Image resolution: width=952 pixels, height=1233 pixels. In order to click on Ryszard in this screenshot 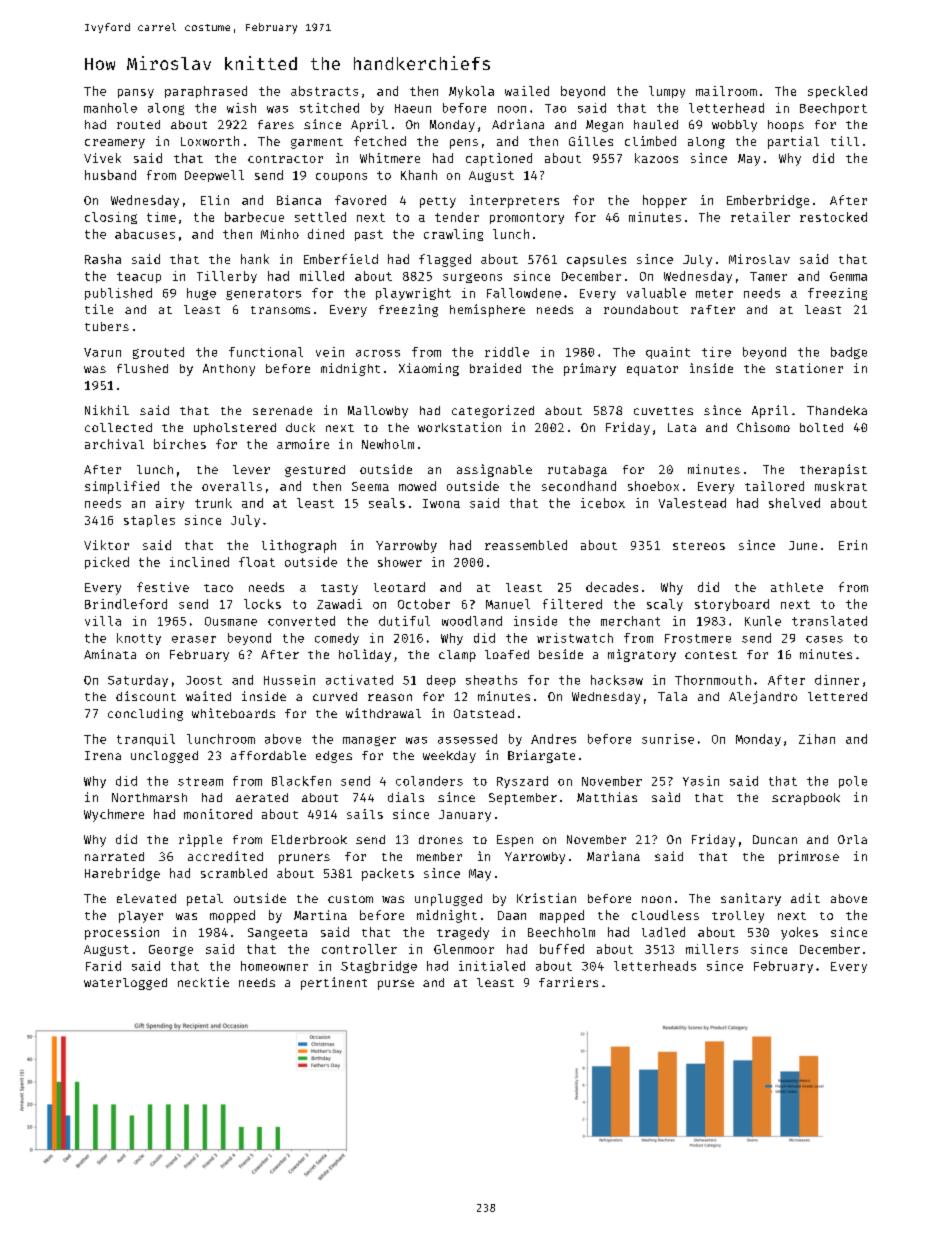, I will do `click(522, 782)`.
